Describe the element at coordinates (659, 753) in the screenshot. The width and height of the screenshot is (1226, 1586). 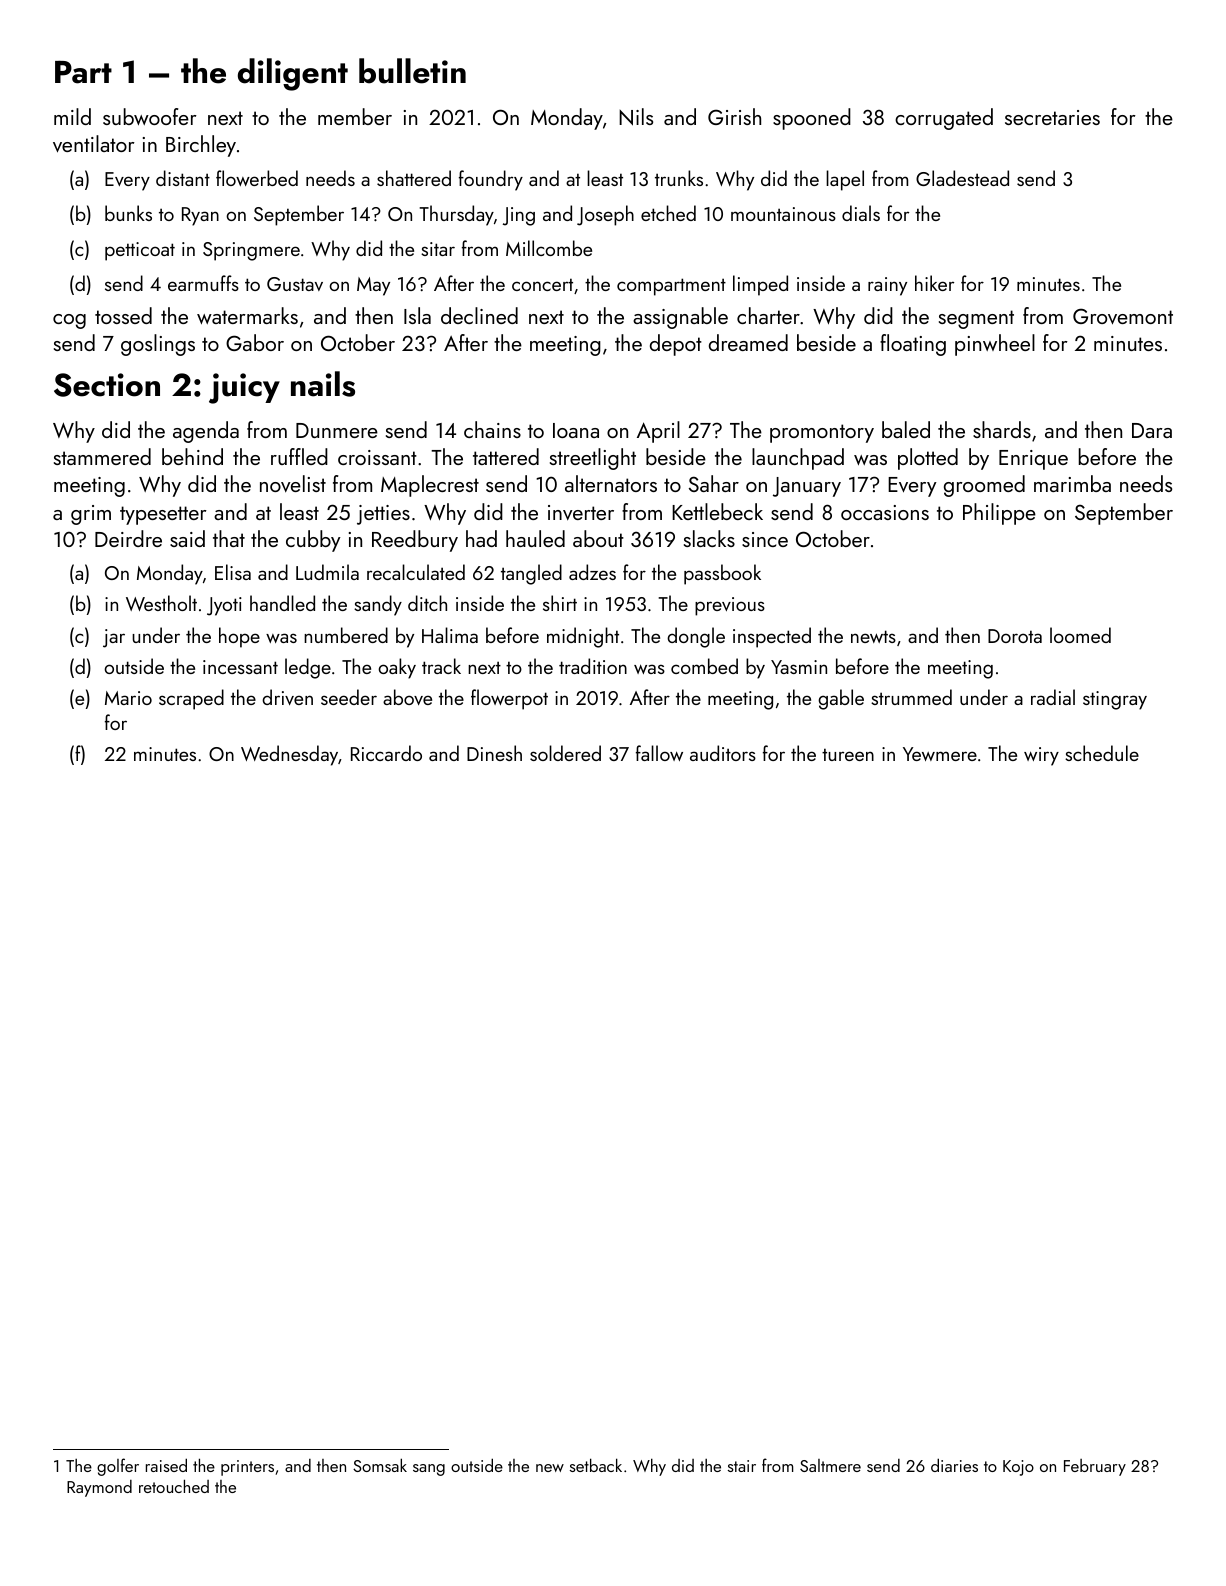
I see `fallow` at that location.
